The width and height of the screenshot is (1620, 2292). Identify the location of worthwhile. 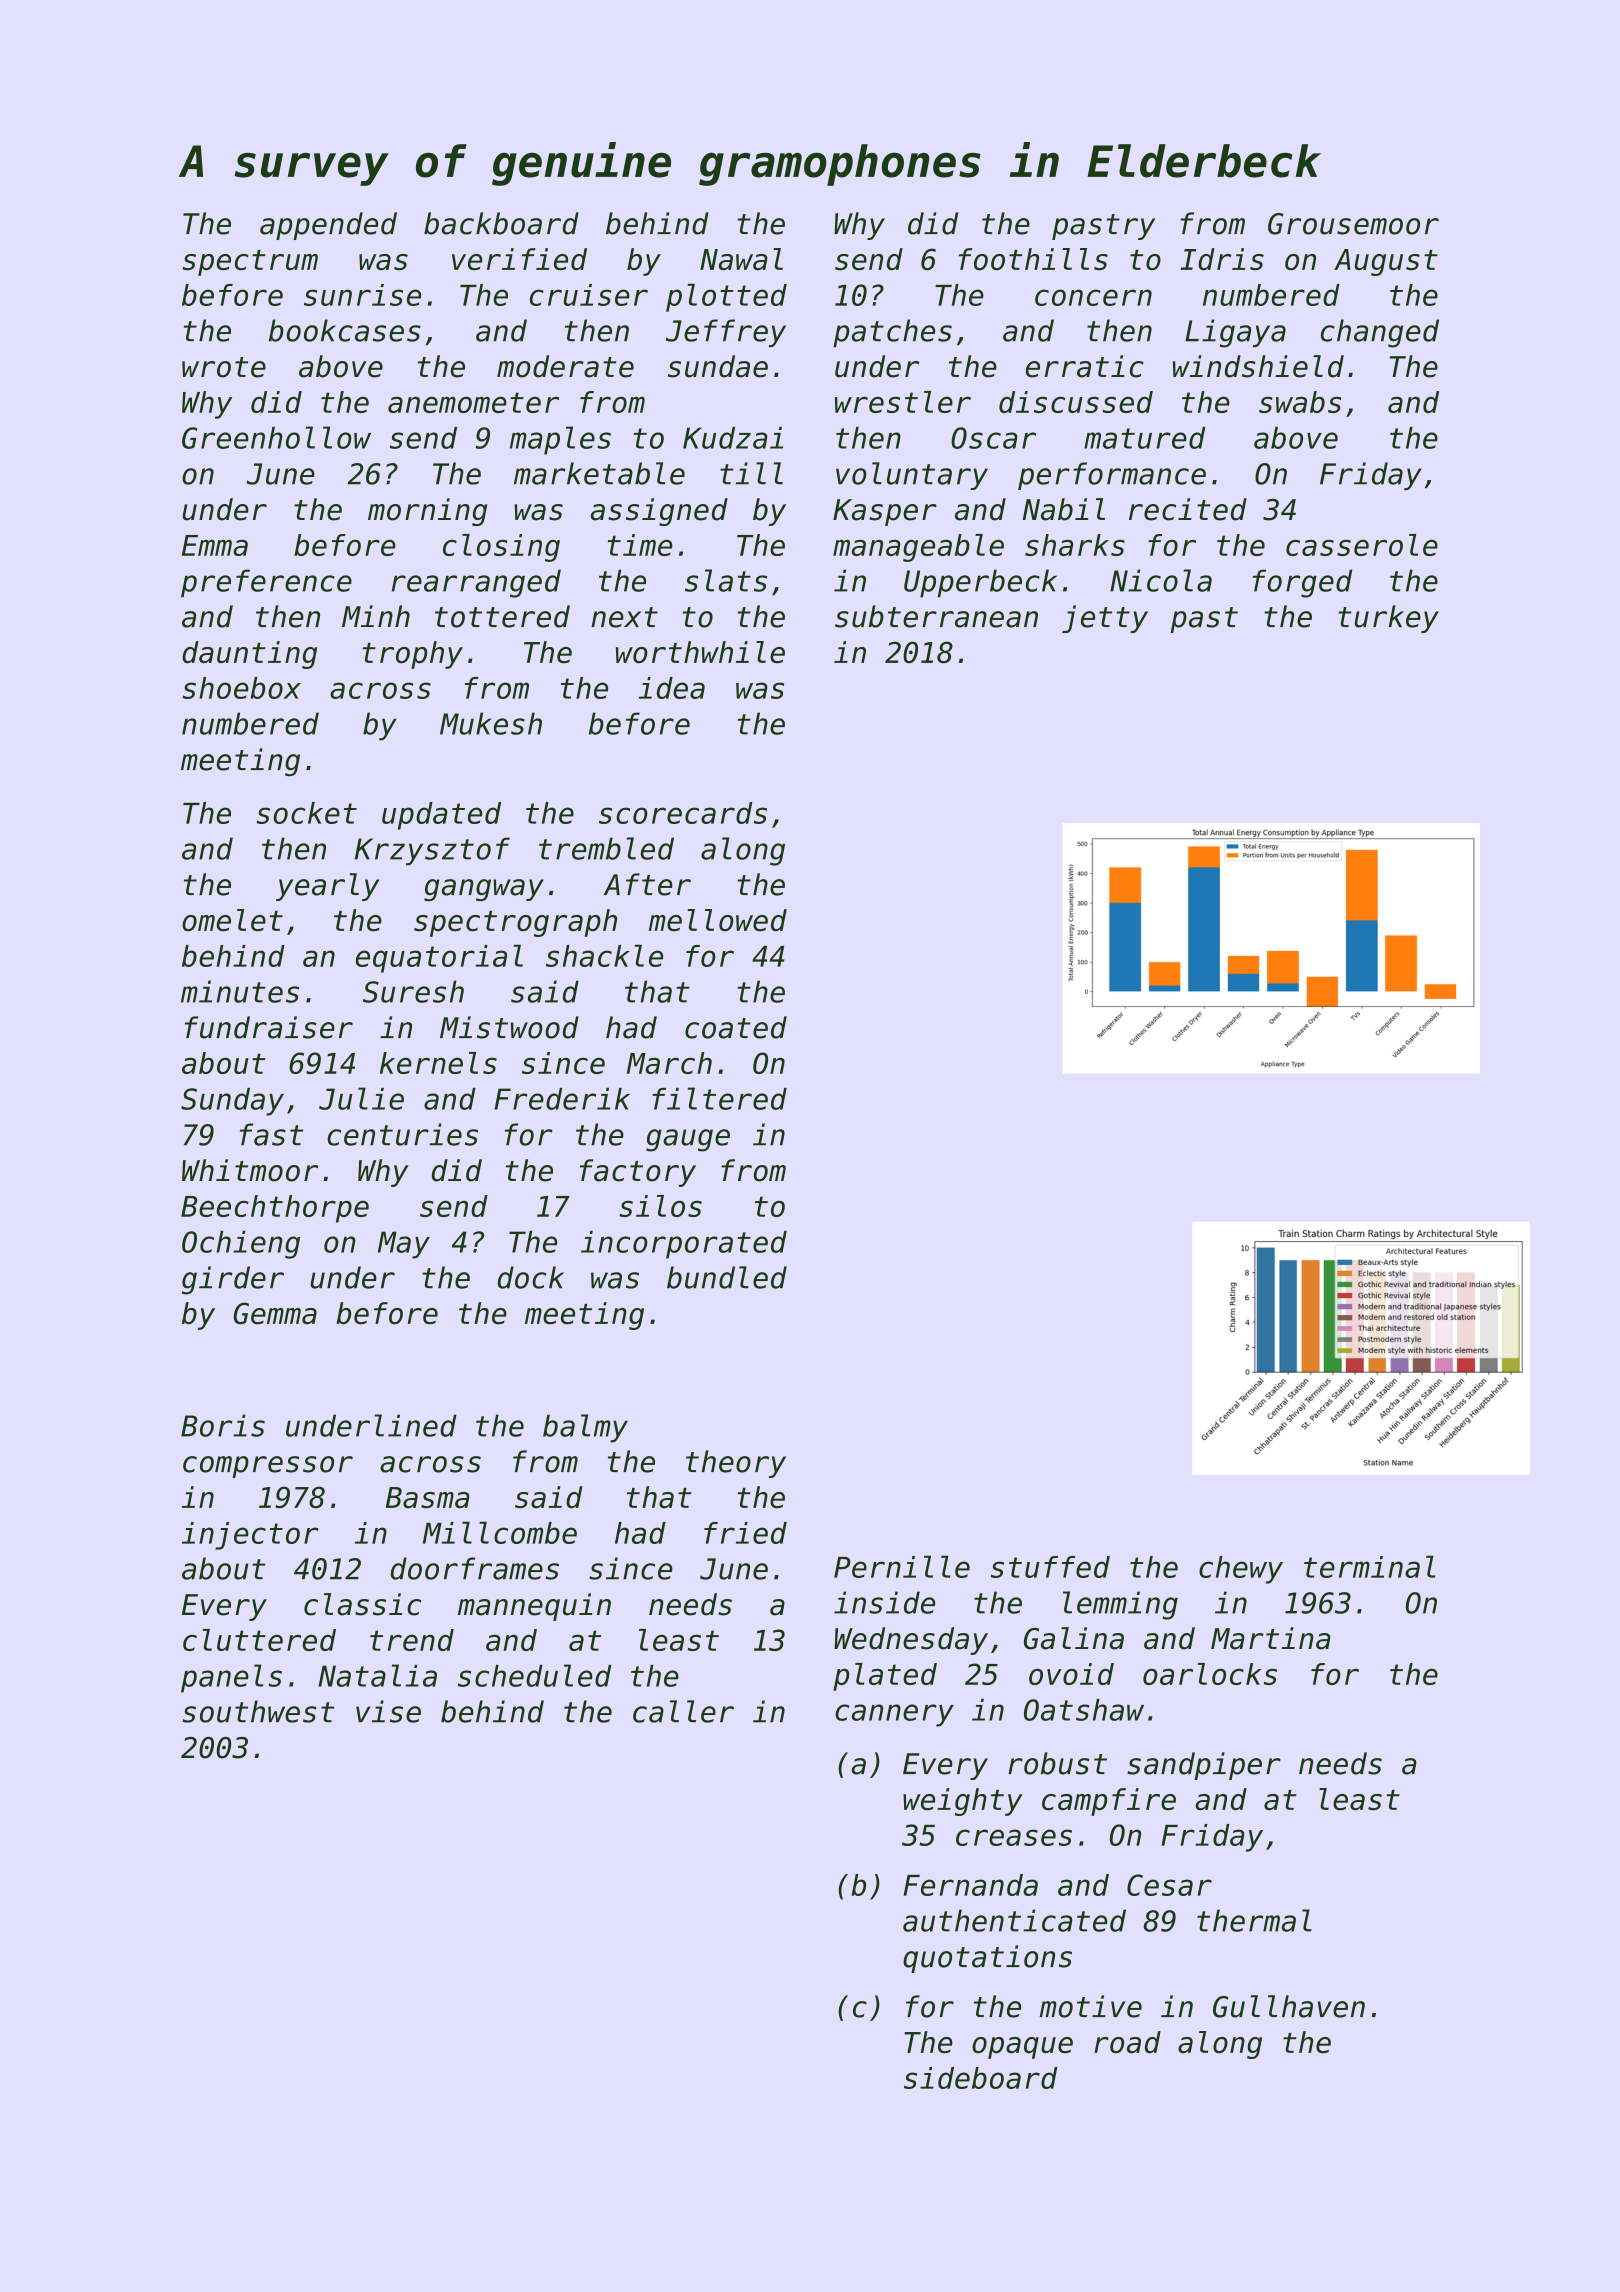
(700, 652).
